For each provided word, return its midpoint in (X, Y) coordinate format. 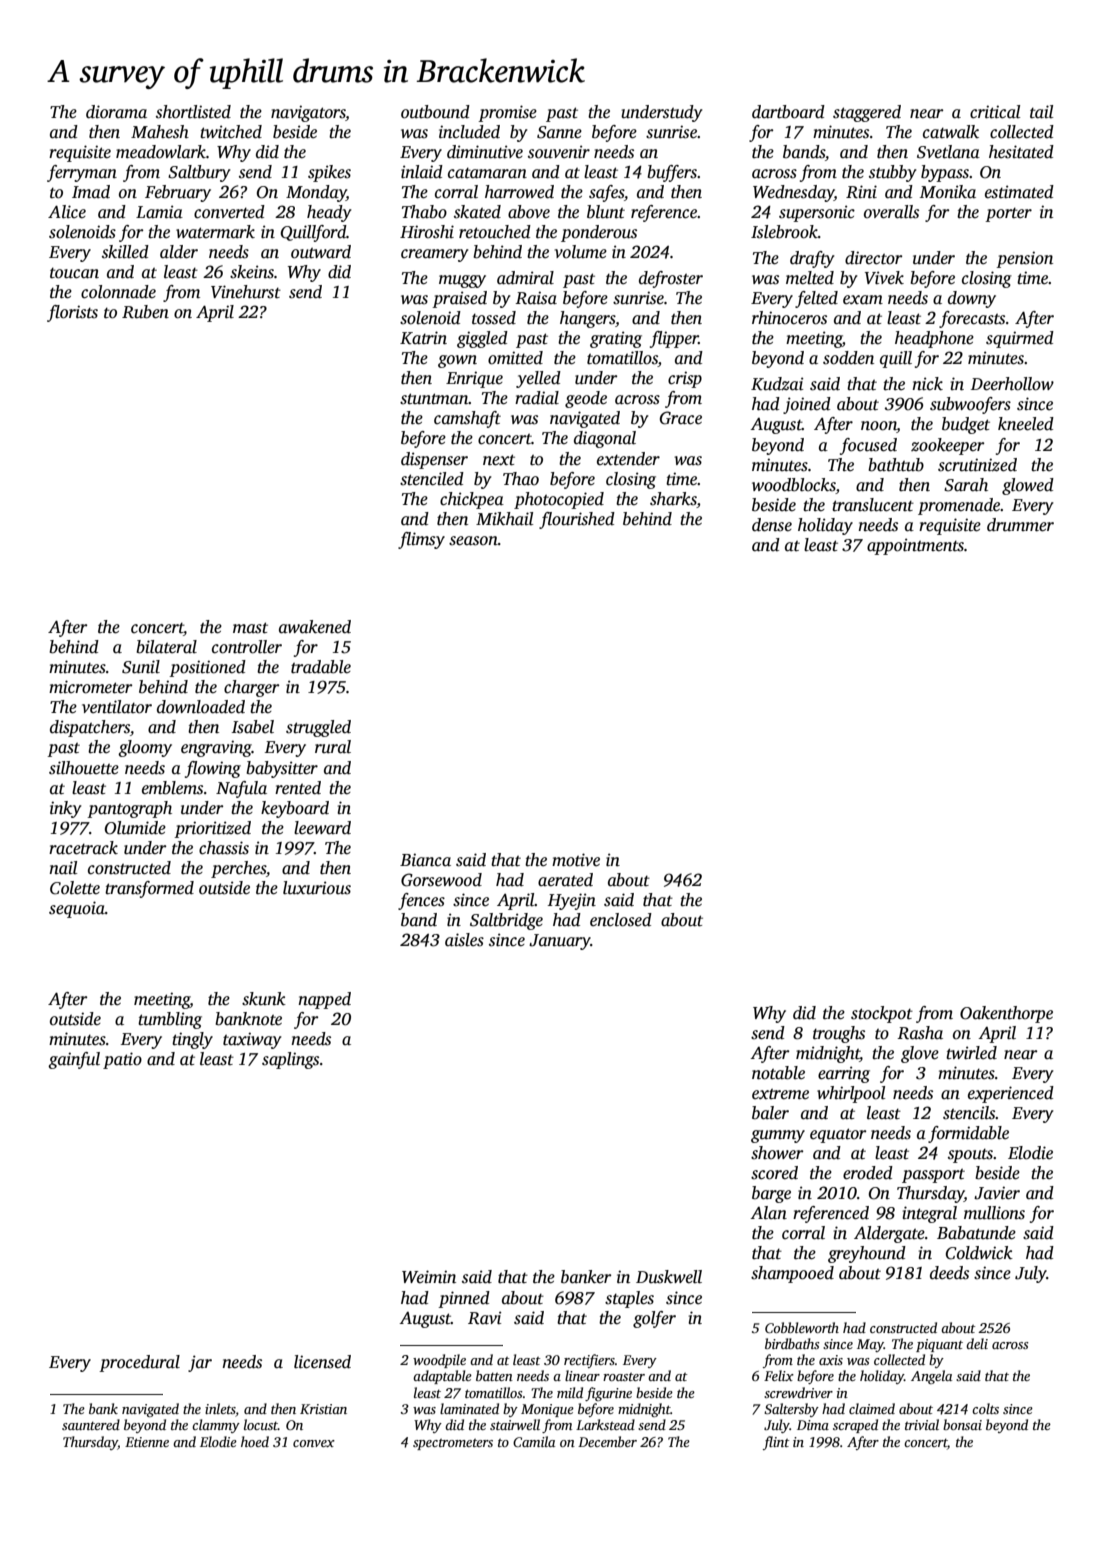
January (560, 942)
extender (628, 459)
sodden (848, 358)
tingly (192, 1040)
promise (507, 113)
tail (1041, 112)
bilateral (166, 647)
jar (200, 1363)
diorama (116, 112)
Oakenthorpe (1006, 1014)
